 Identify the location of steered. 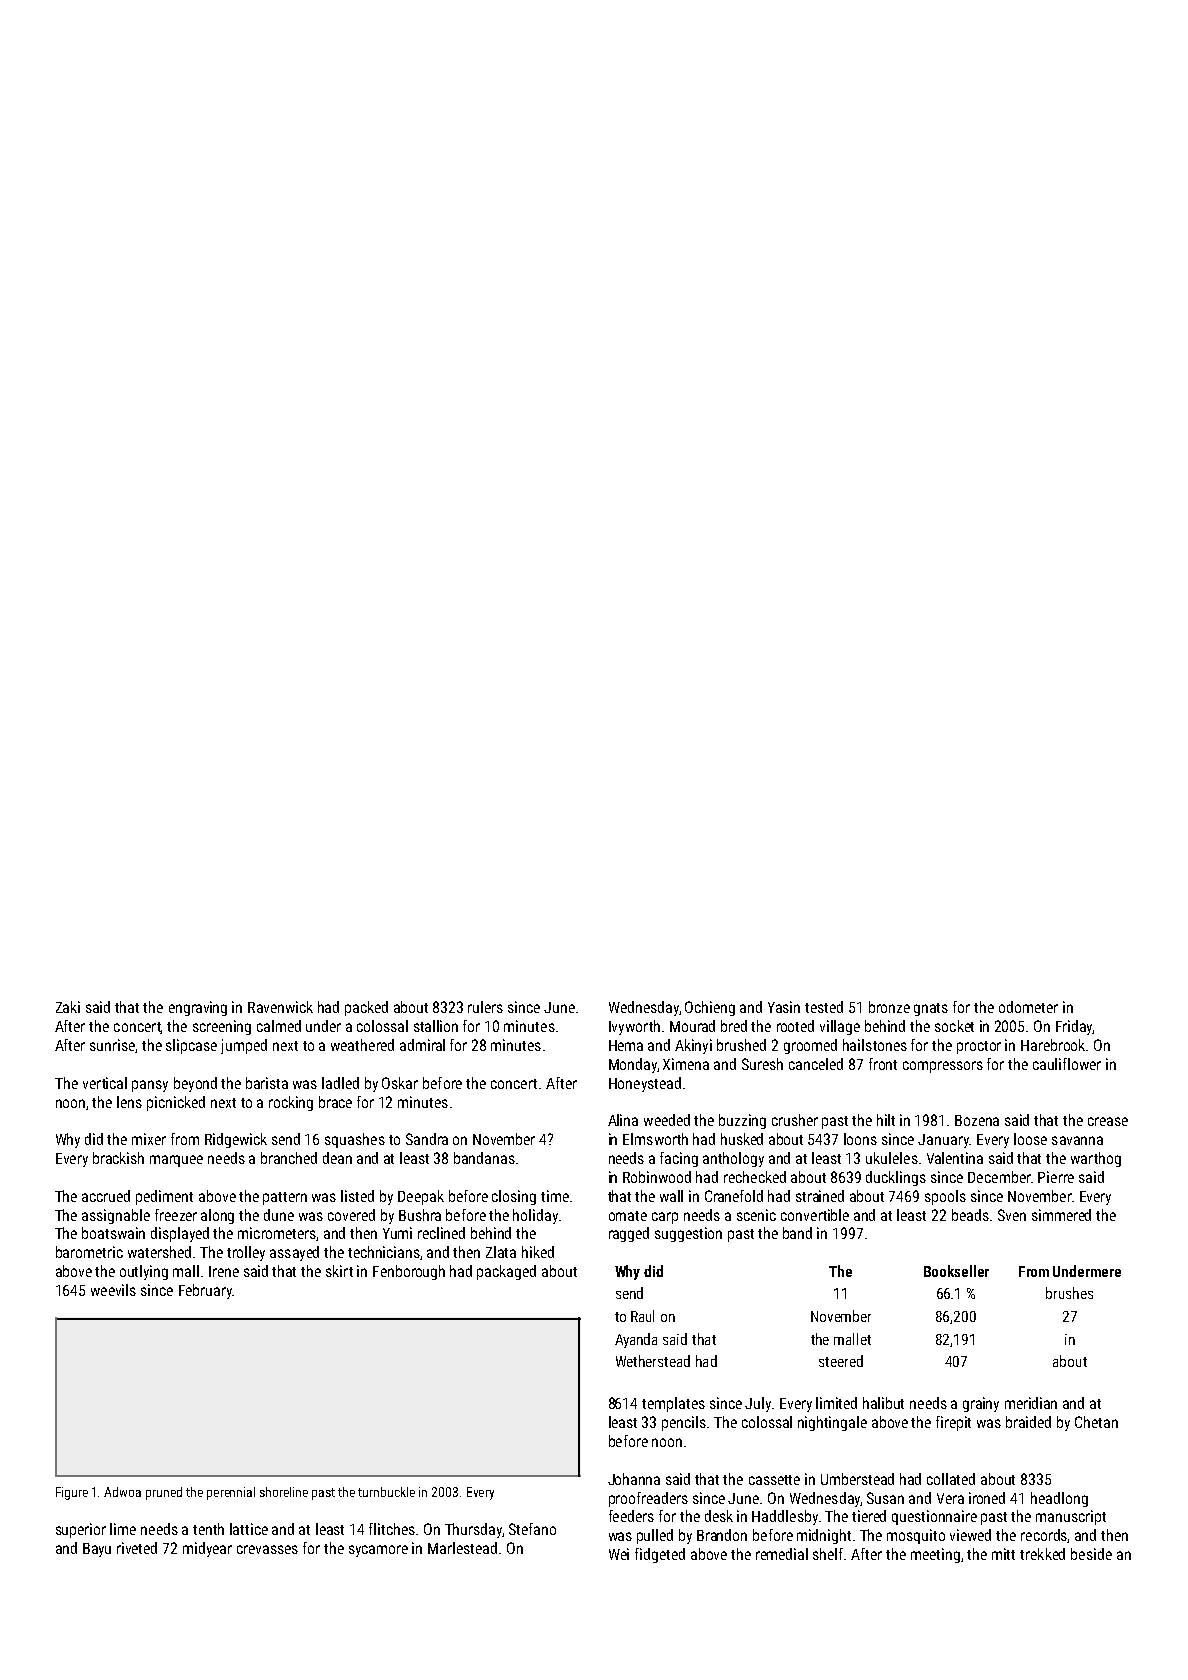
(841, 1361).
